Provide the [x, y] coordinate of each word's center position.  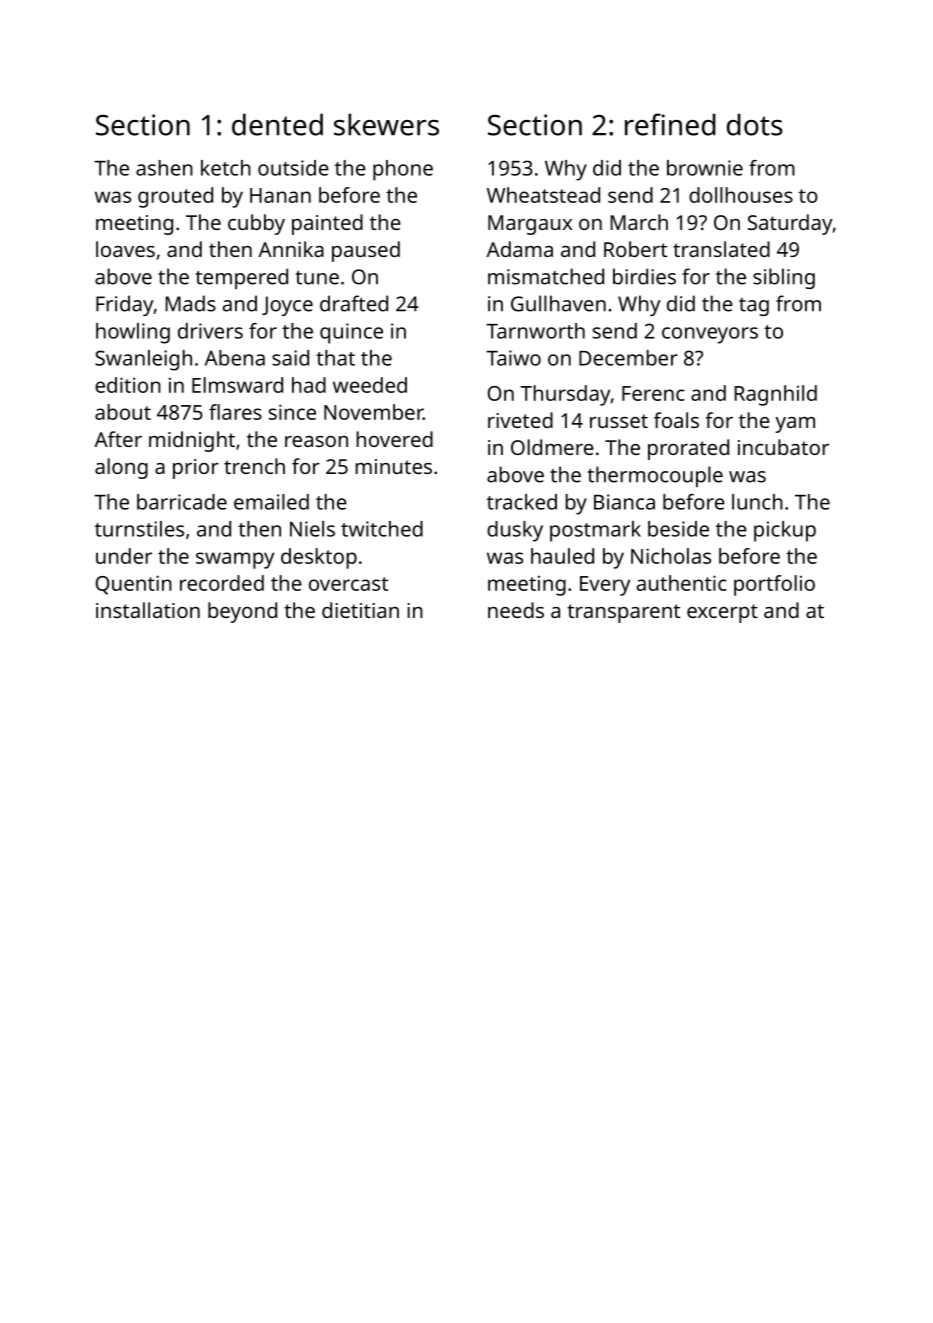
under [124, 556]
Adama [519, 249]
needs [516, 610]
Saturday [790, 224]
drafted [354, 303]
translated [721, 249]
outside [293, 168]
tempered [241, 278]
